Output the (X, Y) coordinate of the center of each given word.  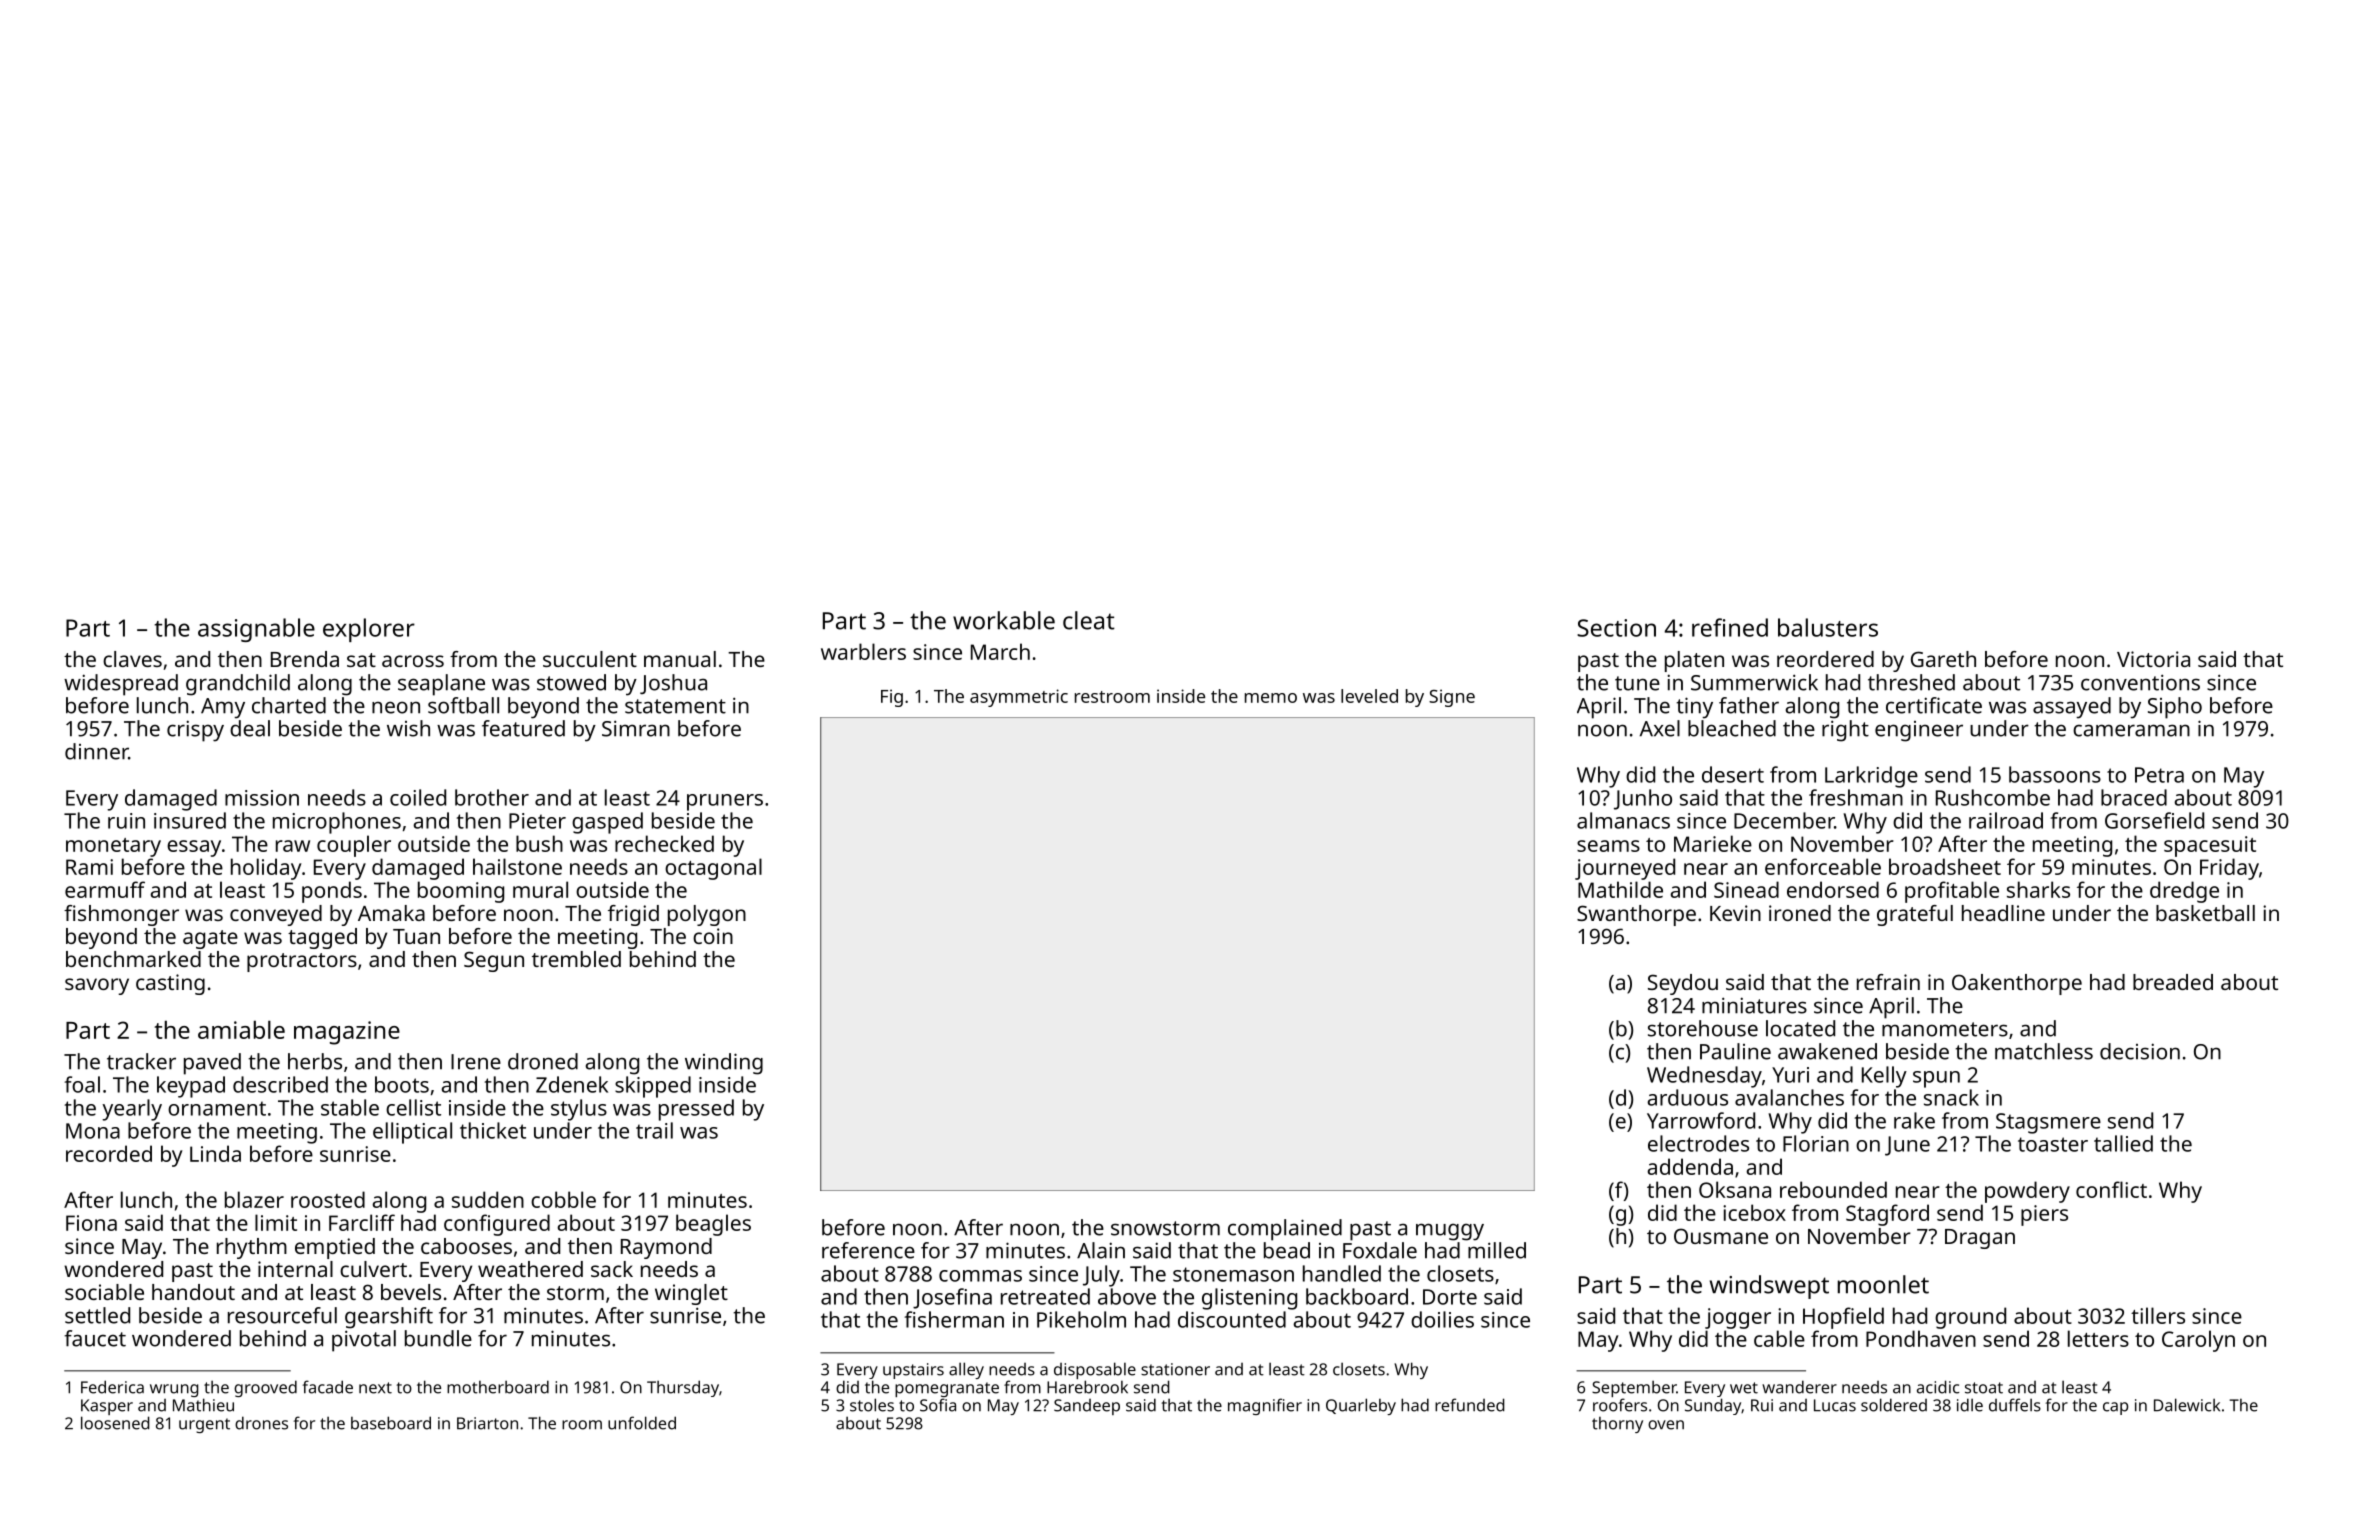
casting (170, 984)
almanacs (1623, 820)
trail (654, 1130)
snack (1951, 1097)
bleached (1732, 728)
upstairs (913, 1371)
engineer (1919, 731)
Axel (1660, 728)
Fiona (91, 1223)
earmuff (105, 889)
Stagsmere (2048, 1123)
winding (724, 1064)
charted (289, 705)
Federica (112, 1387)
